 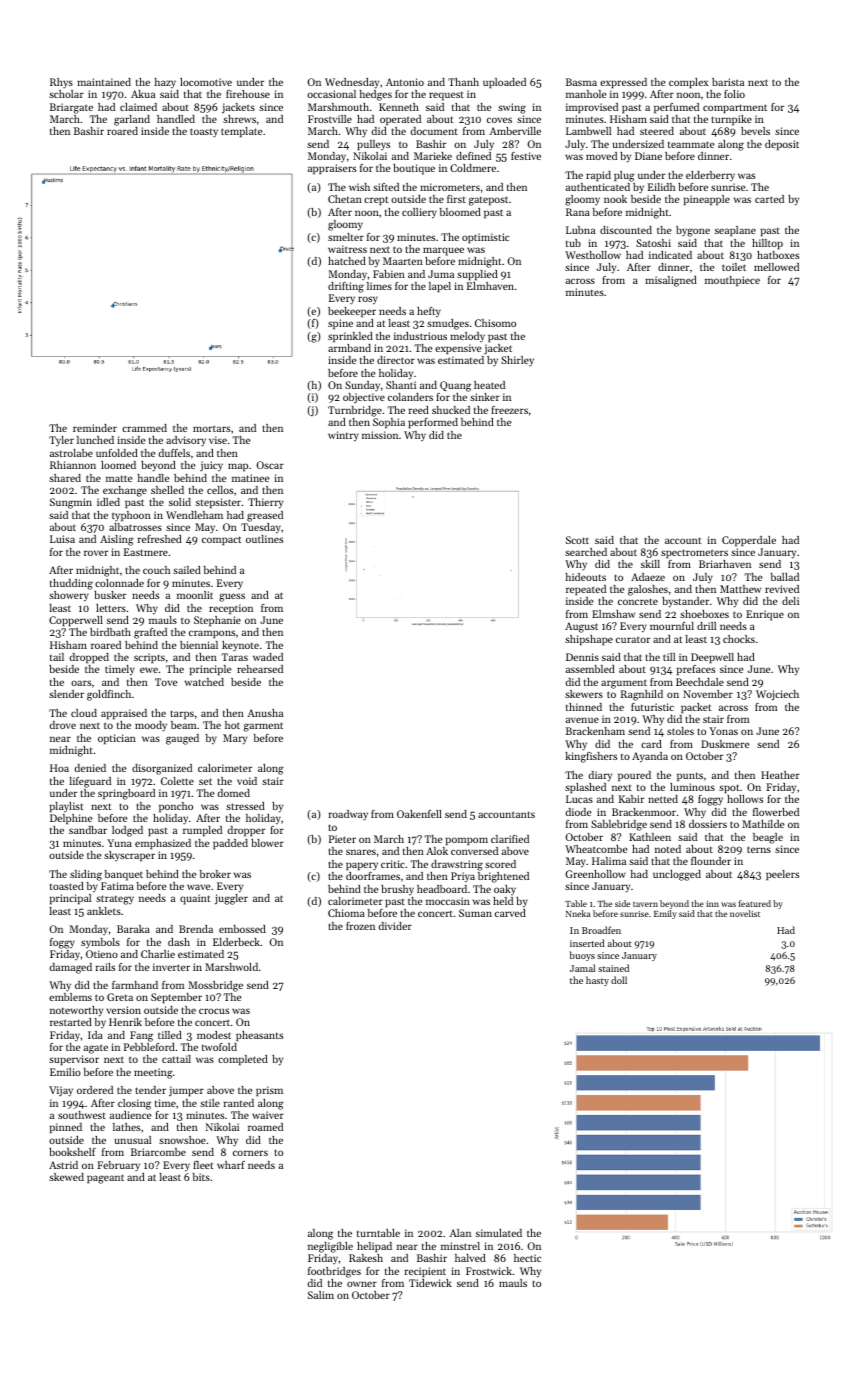 I want to click on Copperdale, so click(x=749, y=541).
